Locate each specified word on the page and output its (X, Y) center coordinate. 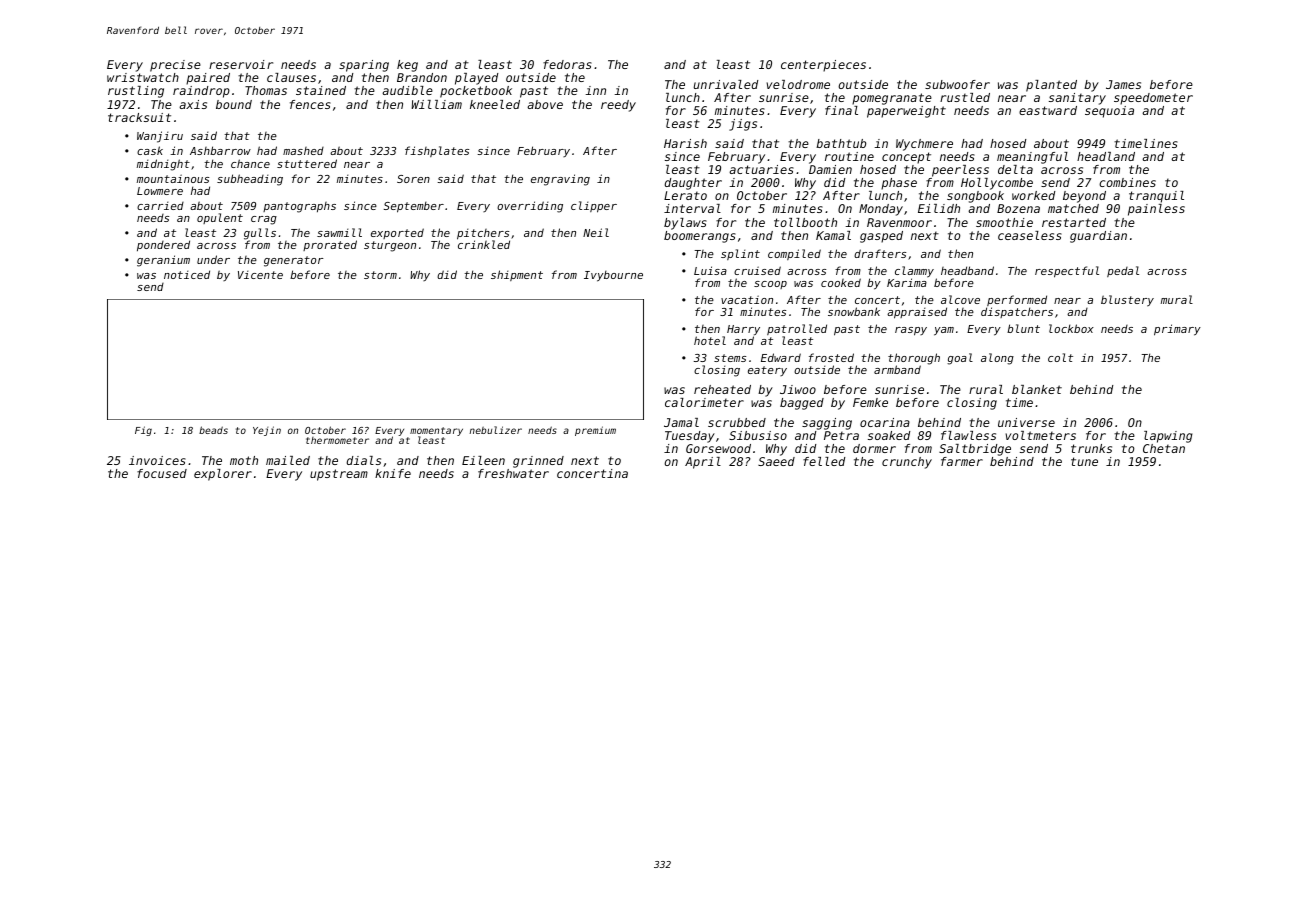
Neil (596, 232)
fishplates (437, 151)
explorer (223, 475)
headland (1106, 156)
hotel (710, 340)
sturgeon (390, 246)
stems (730, 358)
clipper (594, 207)
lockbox (1071, 328)
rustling (136, 92)
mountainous (173, 178)
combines (1127, 182)
